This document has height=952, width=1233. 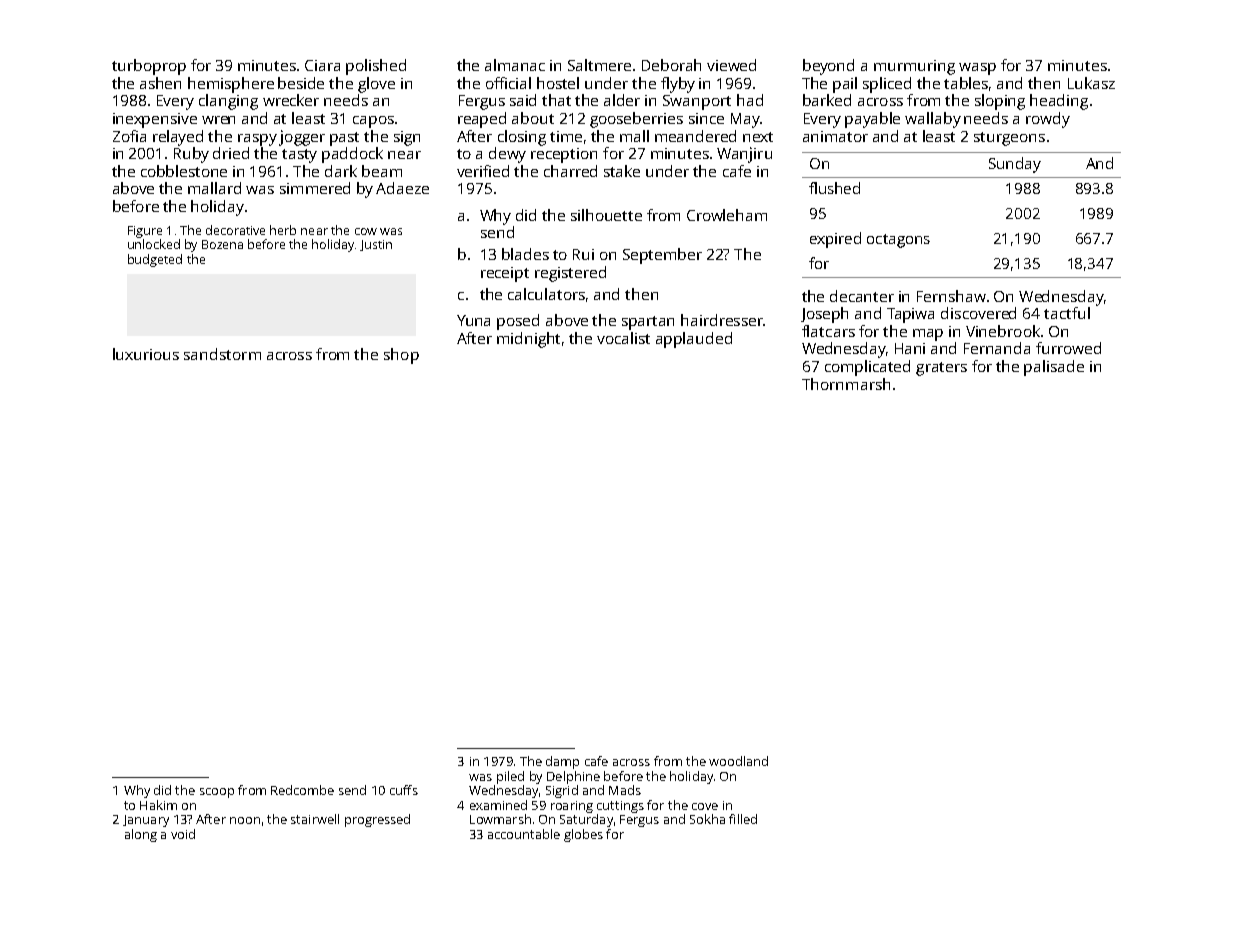 What do you see at coordinates (707, 819) in the document?
I see `Sokha` at bounding box center [707, 819].
